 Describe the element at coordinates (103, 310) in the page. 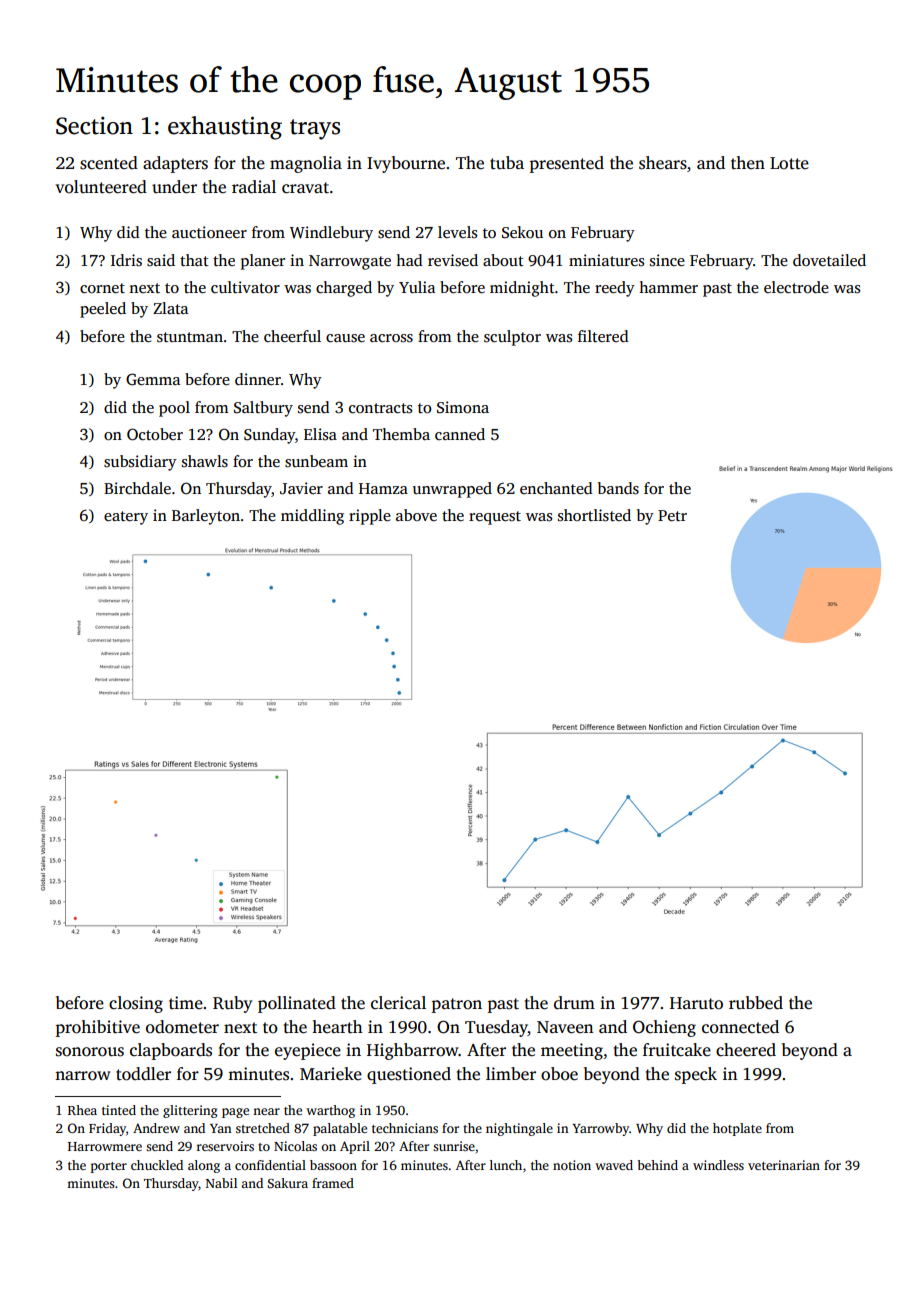

I see `peeled` at that location.
